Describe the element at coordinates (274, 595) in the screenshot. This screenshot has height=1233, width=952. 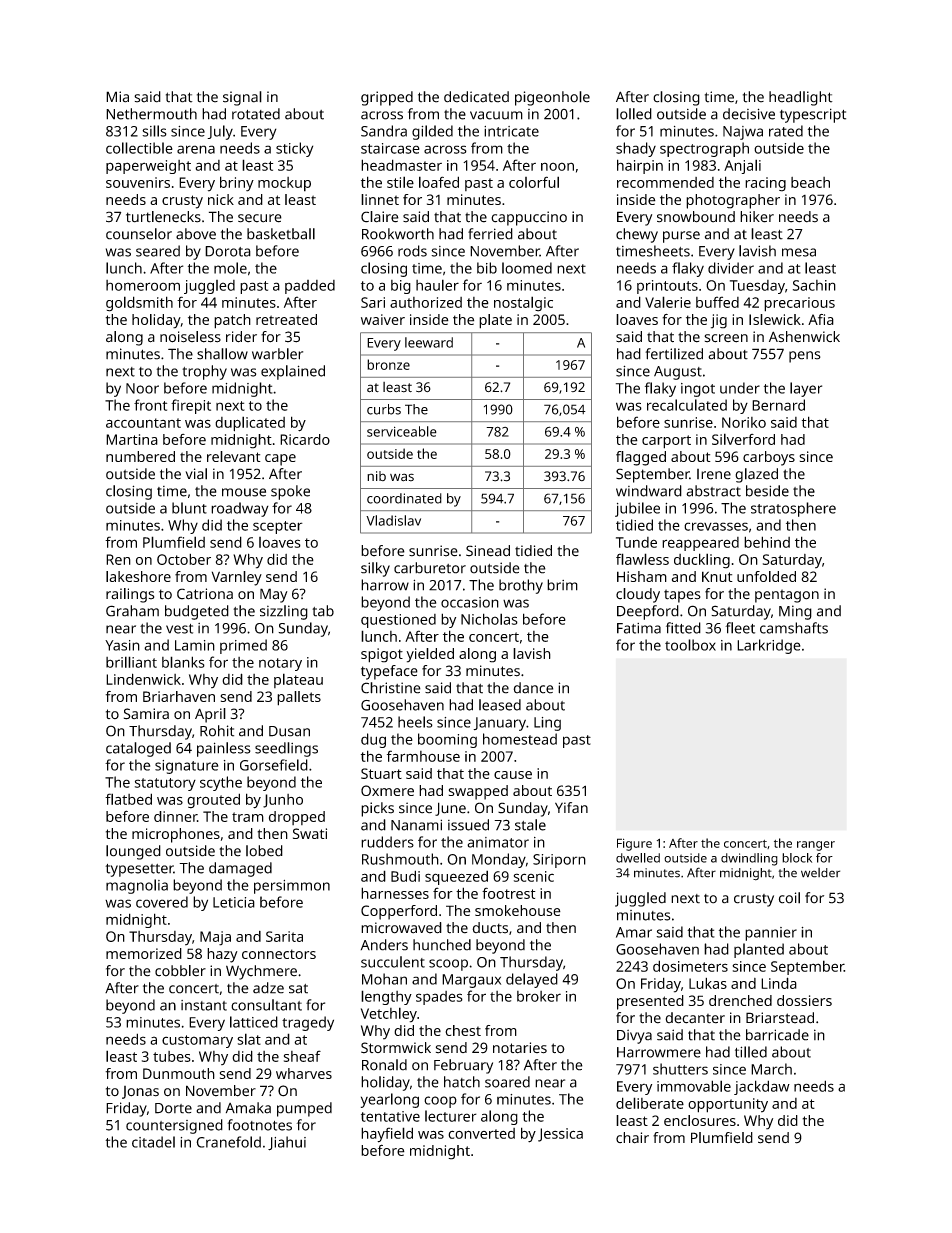
I see `May` at that location.
